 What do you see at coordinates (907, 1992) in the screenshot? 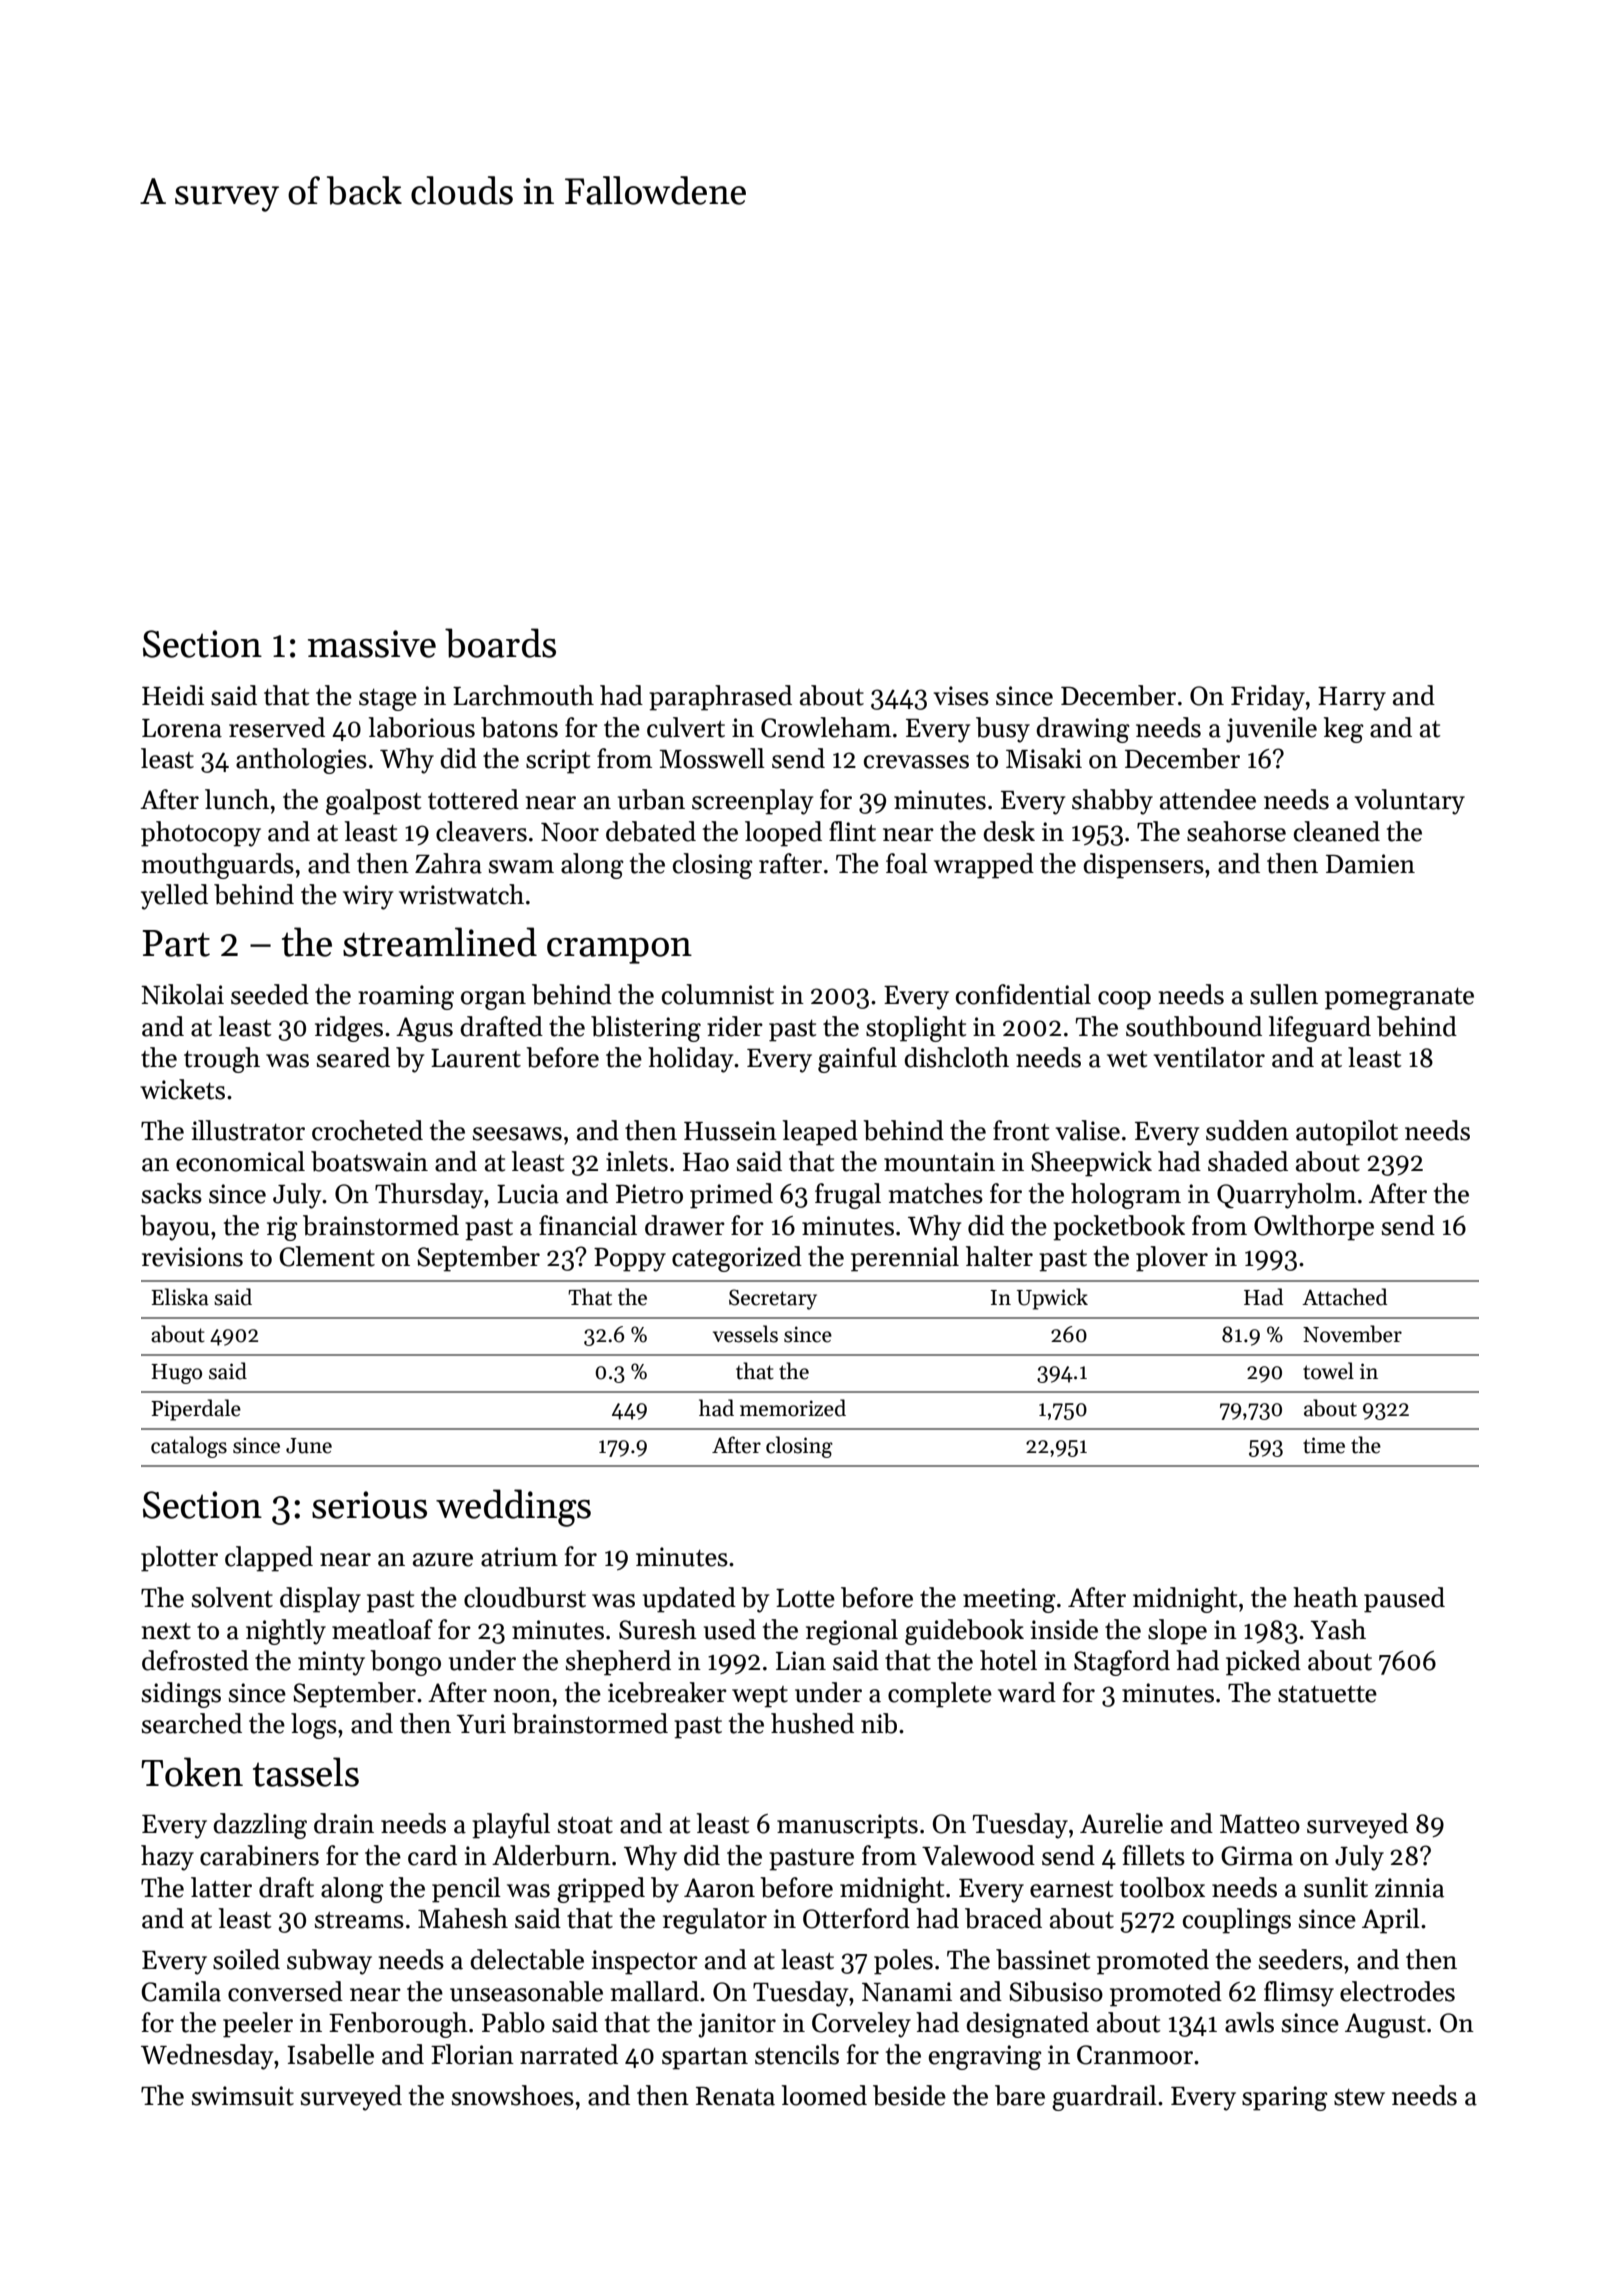
I see `Nanami` at bounding box center [907, 1992].
